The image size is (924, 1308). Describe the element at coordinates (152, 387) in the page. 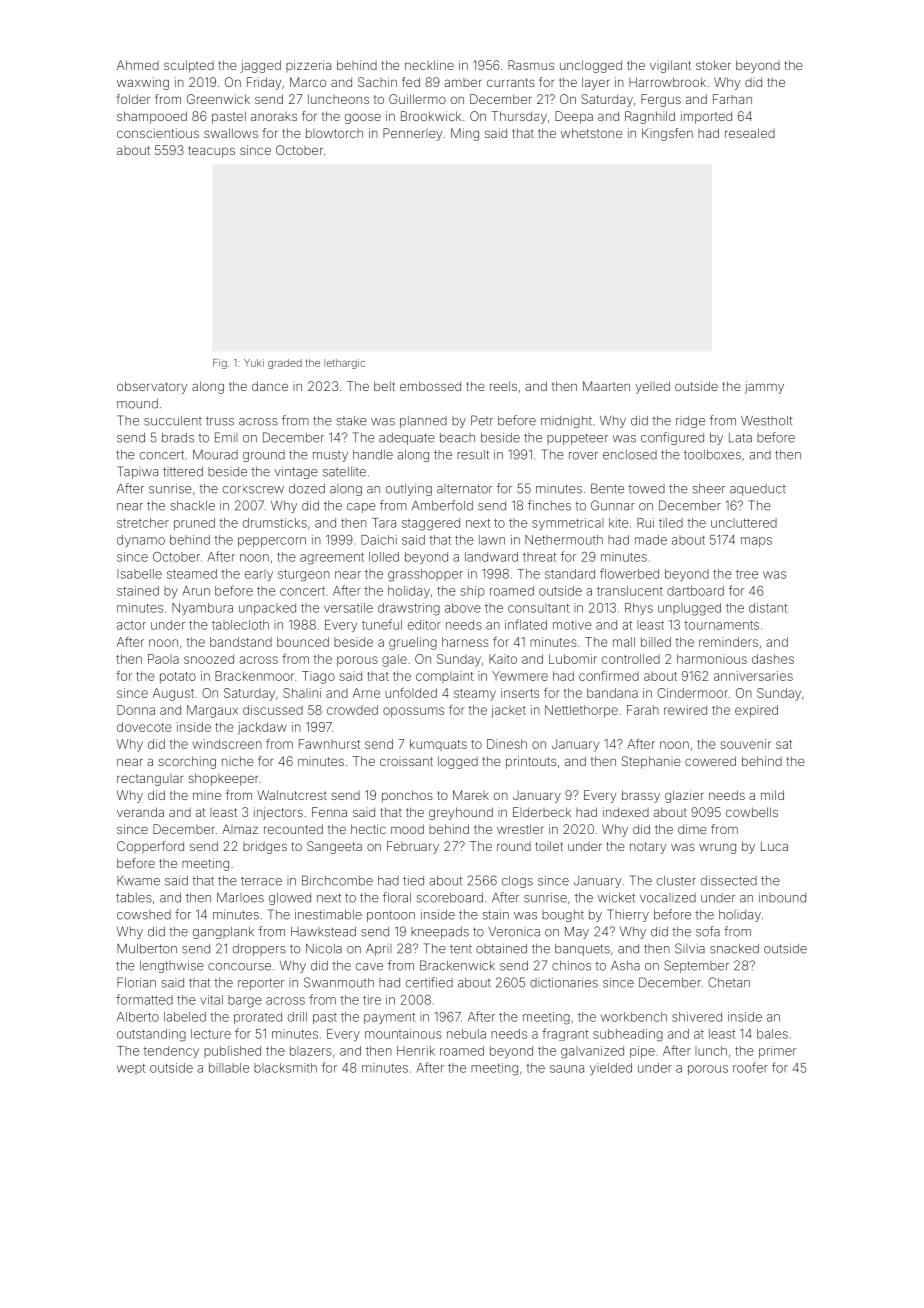

I see `observatory` at that location.
